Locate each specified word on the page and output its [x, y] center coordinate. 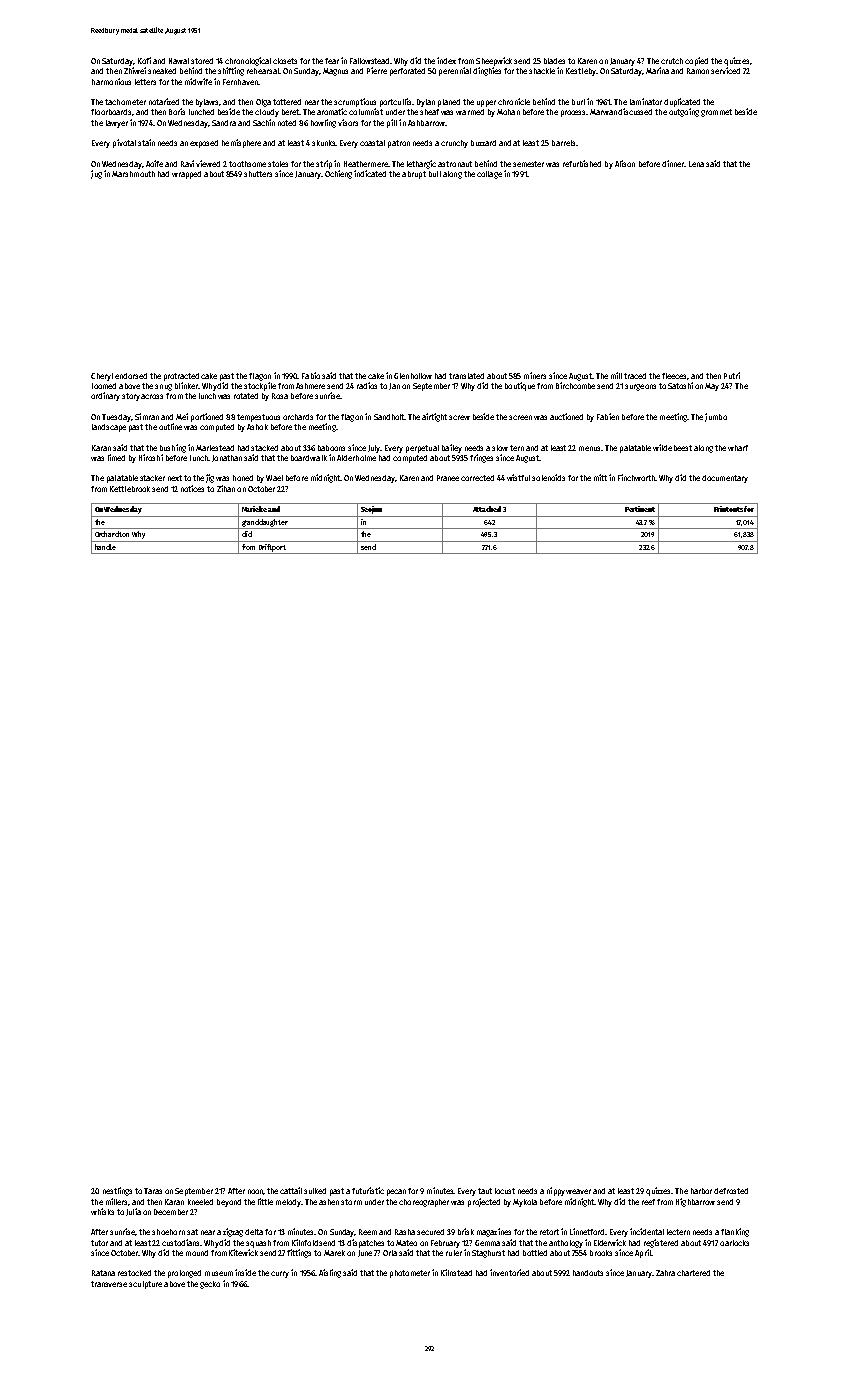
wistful [518, 477]
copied [696, 61]
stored [202, 61]
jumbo [716, 417]
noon [256, 1192]
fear [332, 61]
